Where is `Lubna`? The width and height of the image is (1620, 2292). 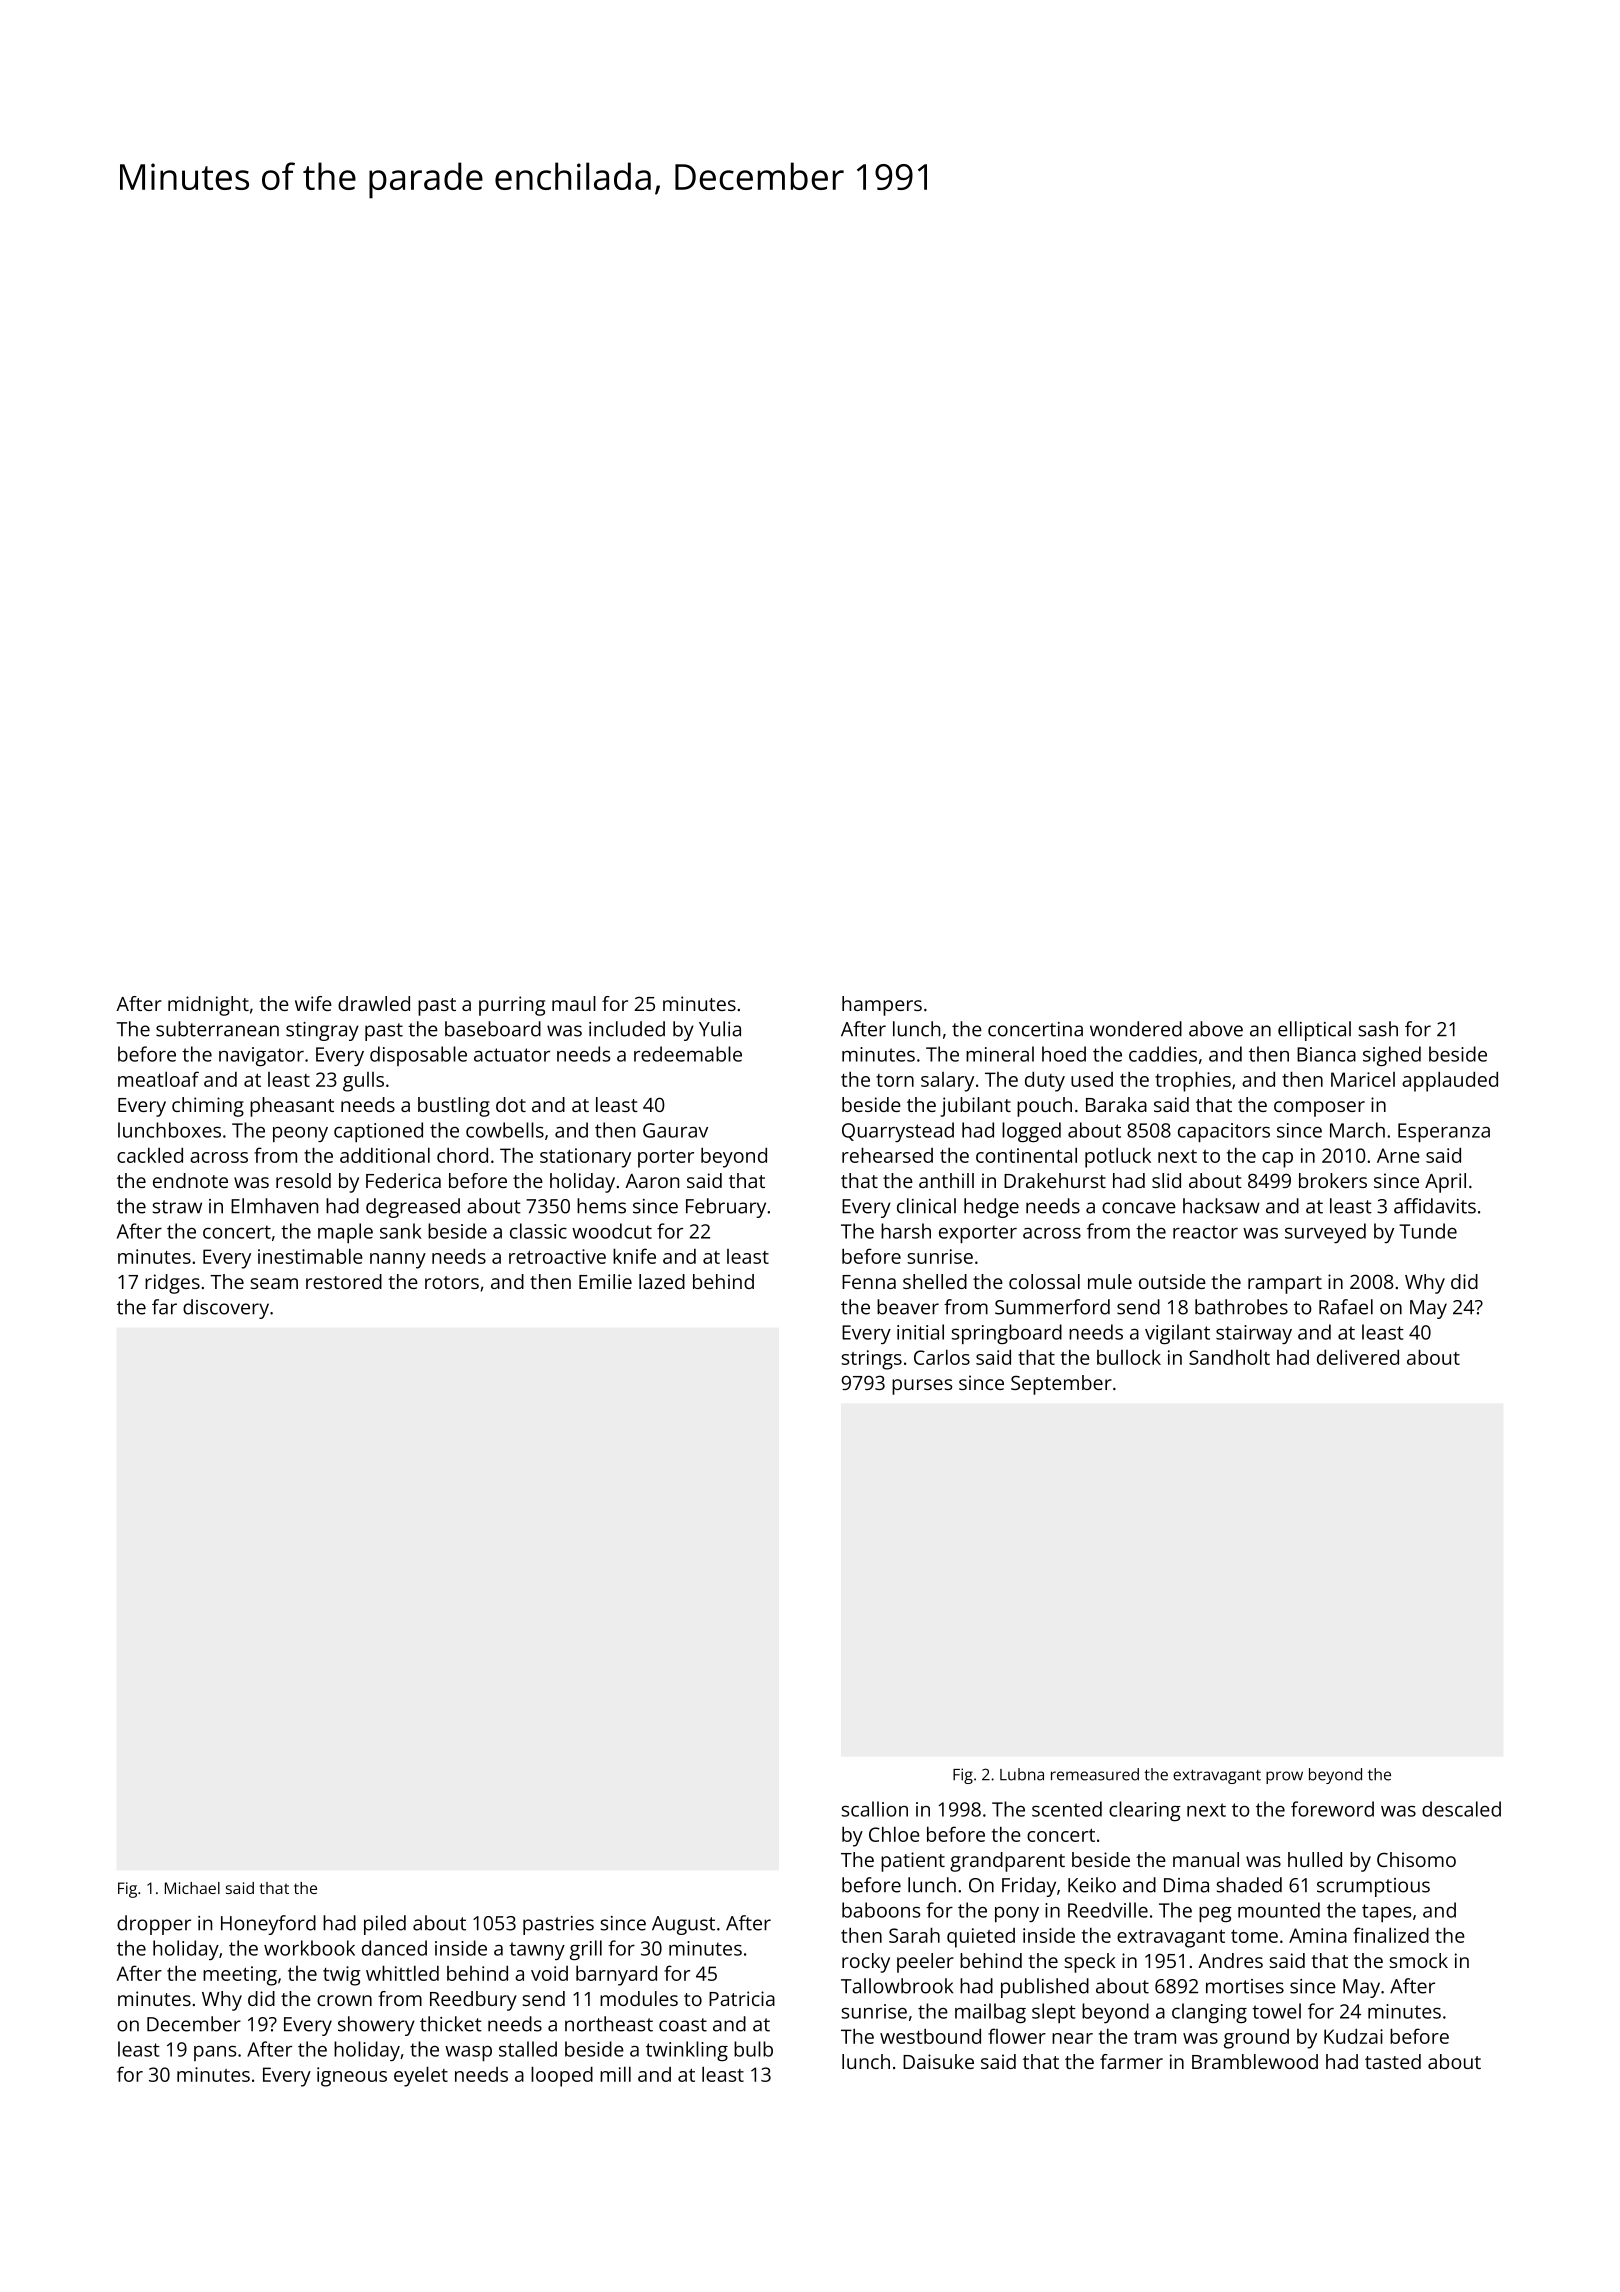 Lubna is located at coordinates (1022, 1774).
